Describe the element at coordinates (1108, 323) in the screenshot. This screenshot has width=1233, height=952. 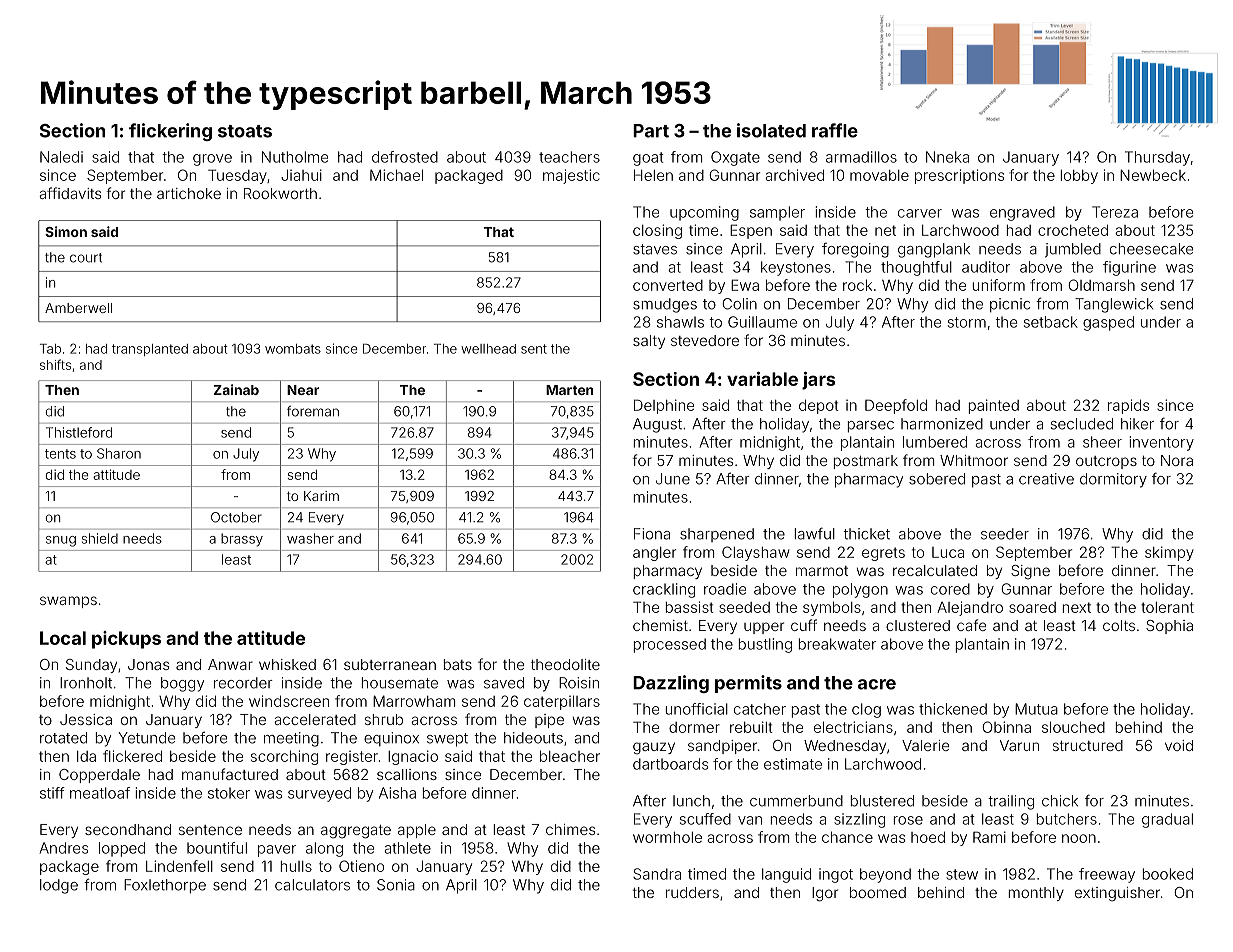
I see `gasped` at that location.
